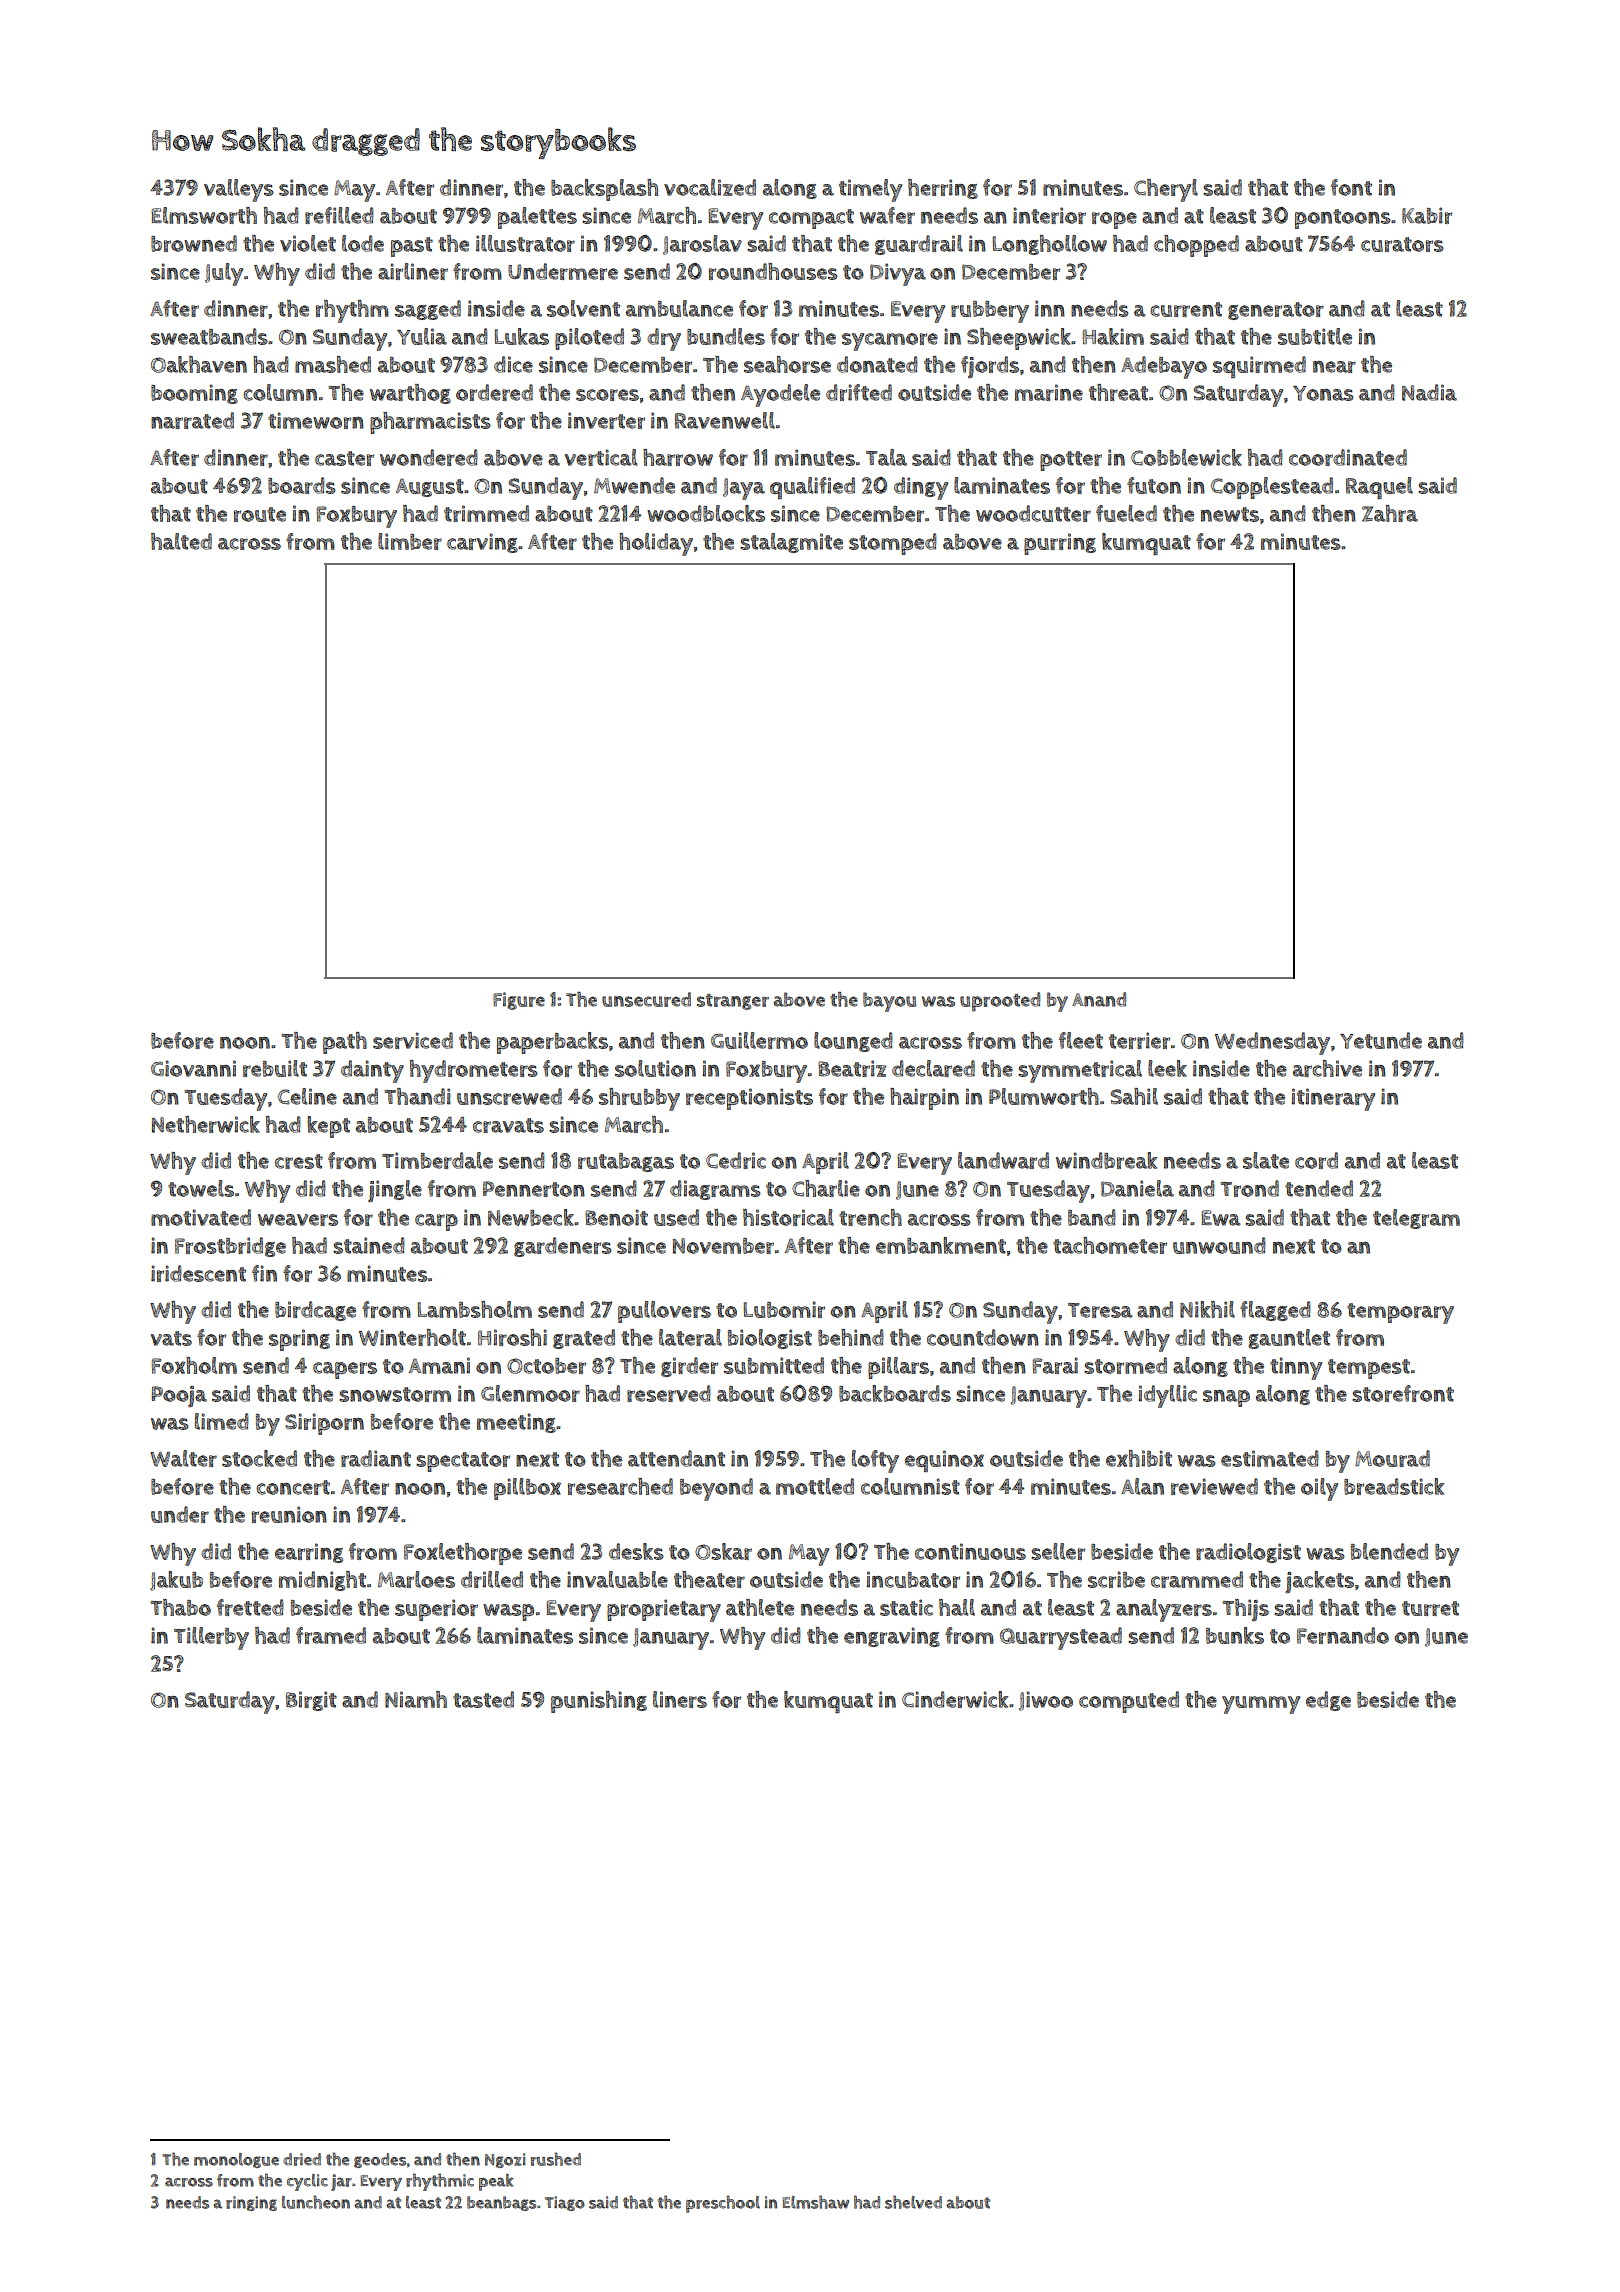 This page has height=2292, width=1620. Describe the element at coordinates (236, 2160) in the page. I see `monologue` at that location.
